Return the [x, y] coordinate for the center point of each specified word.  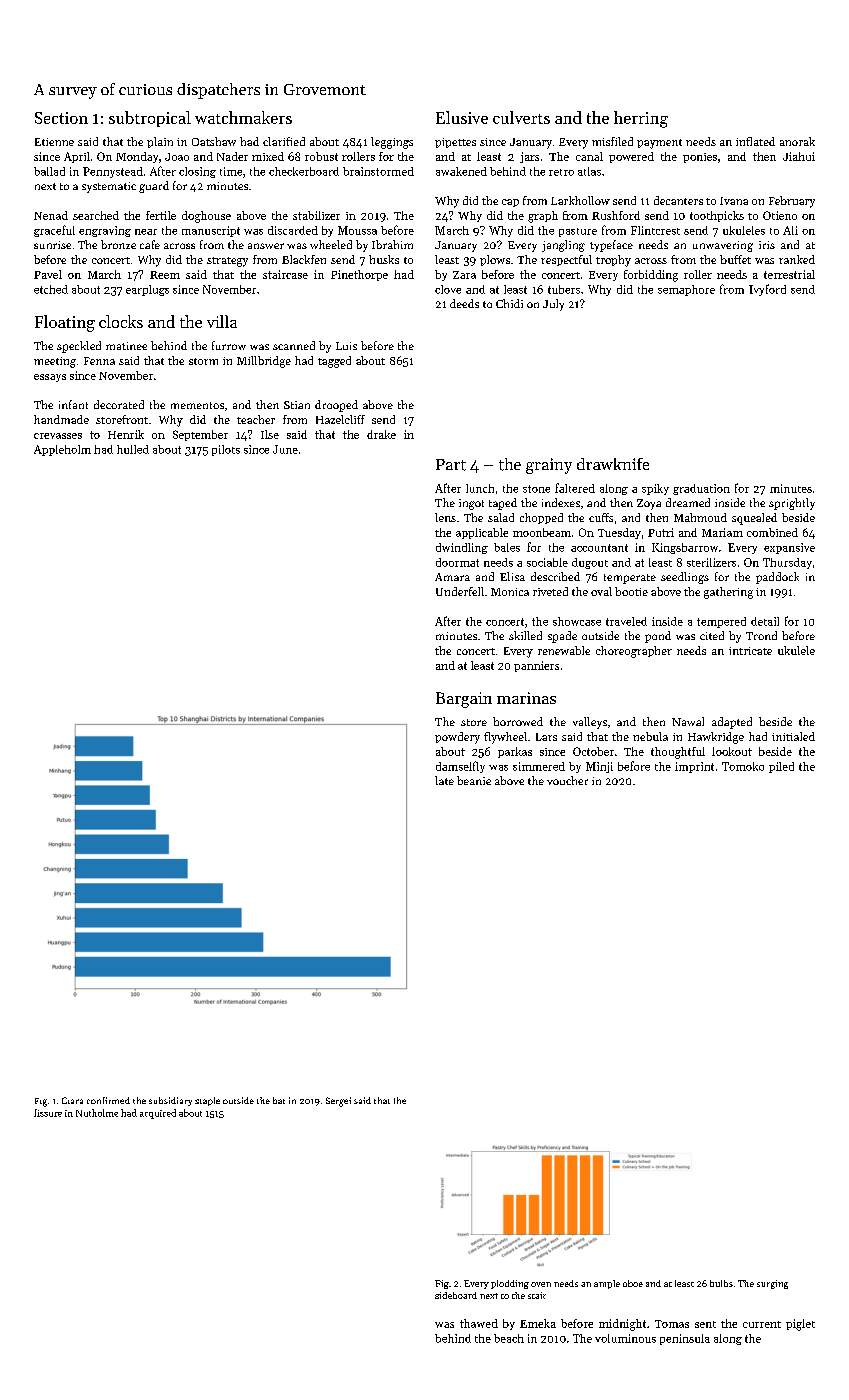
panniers [536, 666]
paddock [777, 578]
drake [381, 434]
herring [641, 119]
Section [61, 118]
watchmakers [243, 117]
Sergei [338, 1102]
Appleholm [62, 450]
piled [781, 767]
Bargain [464, 700]
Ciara [72, 1100]
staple [207, 1101]
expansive [789, 548]
